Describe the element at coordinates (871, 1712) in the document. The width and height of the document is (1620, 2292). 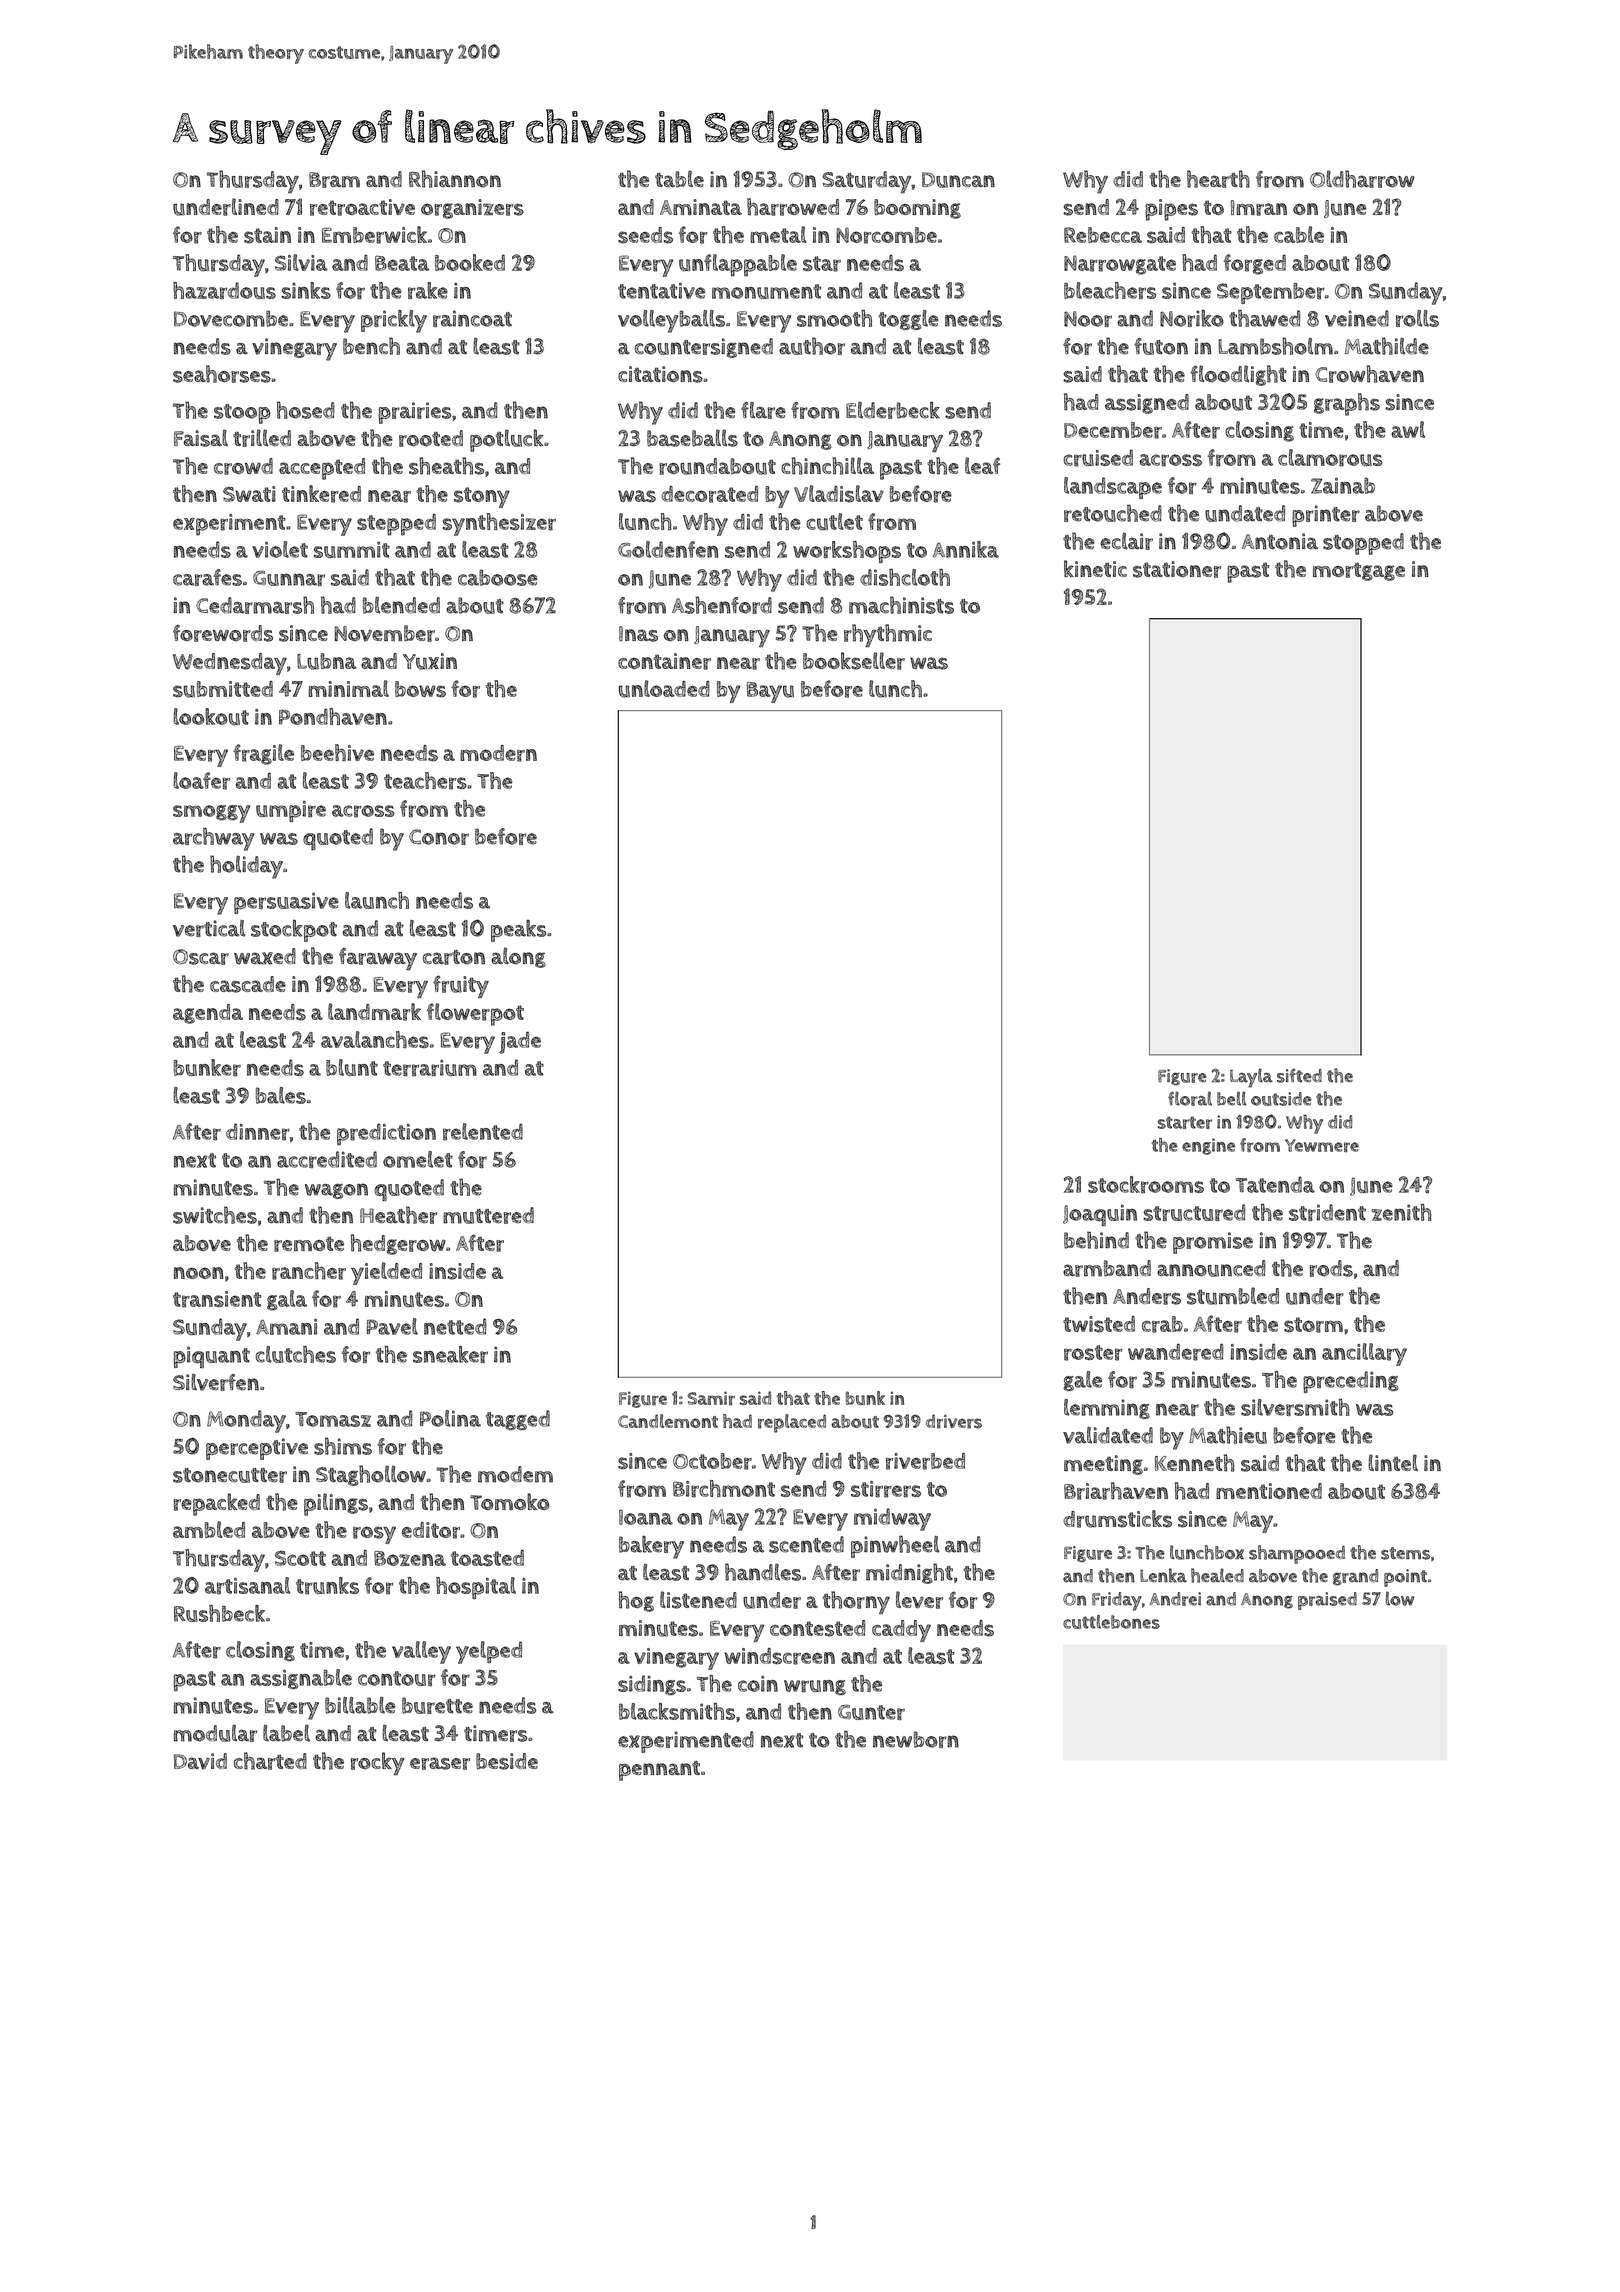
I see `Gunter` at that location.
